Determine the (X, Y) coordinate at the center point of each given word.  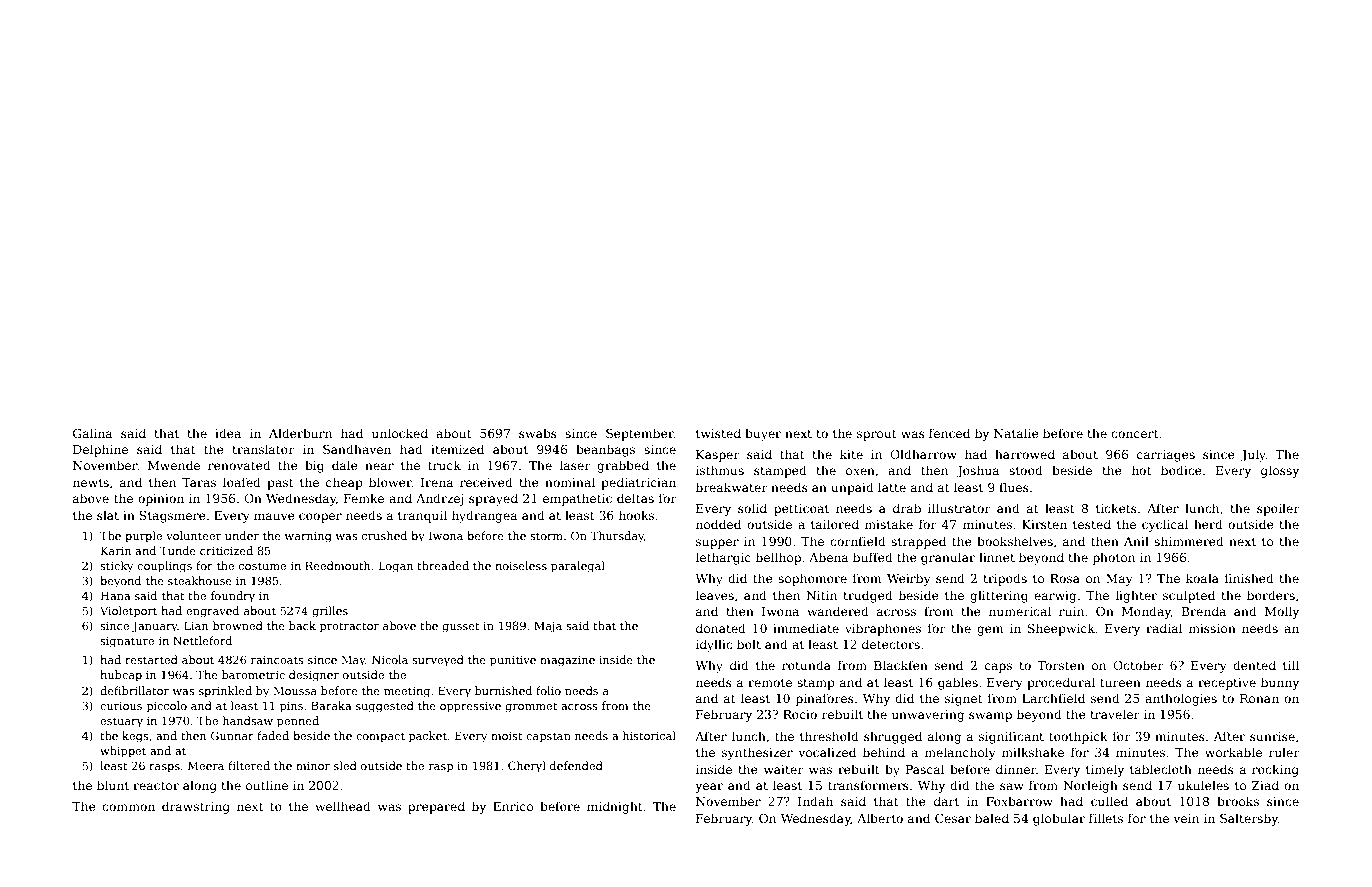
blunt (113, 785)
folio (548, 690)
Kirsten (1044, 524)
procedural (1061, 683)
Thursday (617, 537)
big (314, 466)
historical (649, 735)
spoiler (1278, 509)
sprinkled (225, 692)
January (155, 627)
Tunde (178, 550)
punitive (513, 661)
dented (1254, 665)
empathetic (577, 499)
